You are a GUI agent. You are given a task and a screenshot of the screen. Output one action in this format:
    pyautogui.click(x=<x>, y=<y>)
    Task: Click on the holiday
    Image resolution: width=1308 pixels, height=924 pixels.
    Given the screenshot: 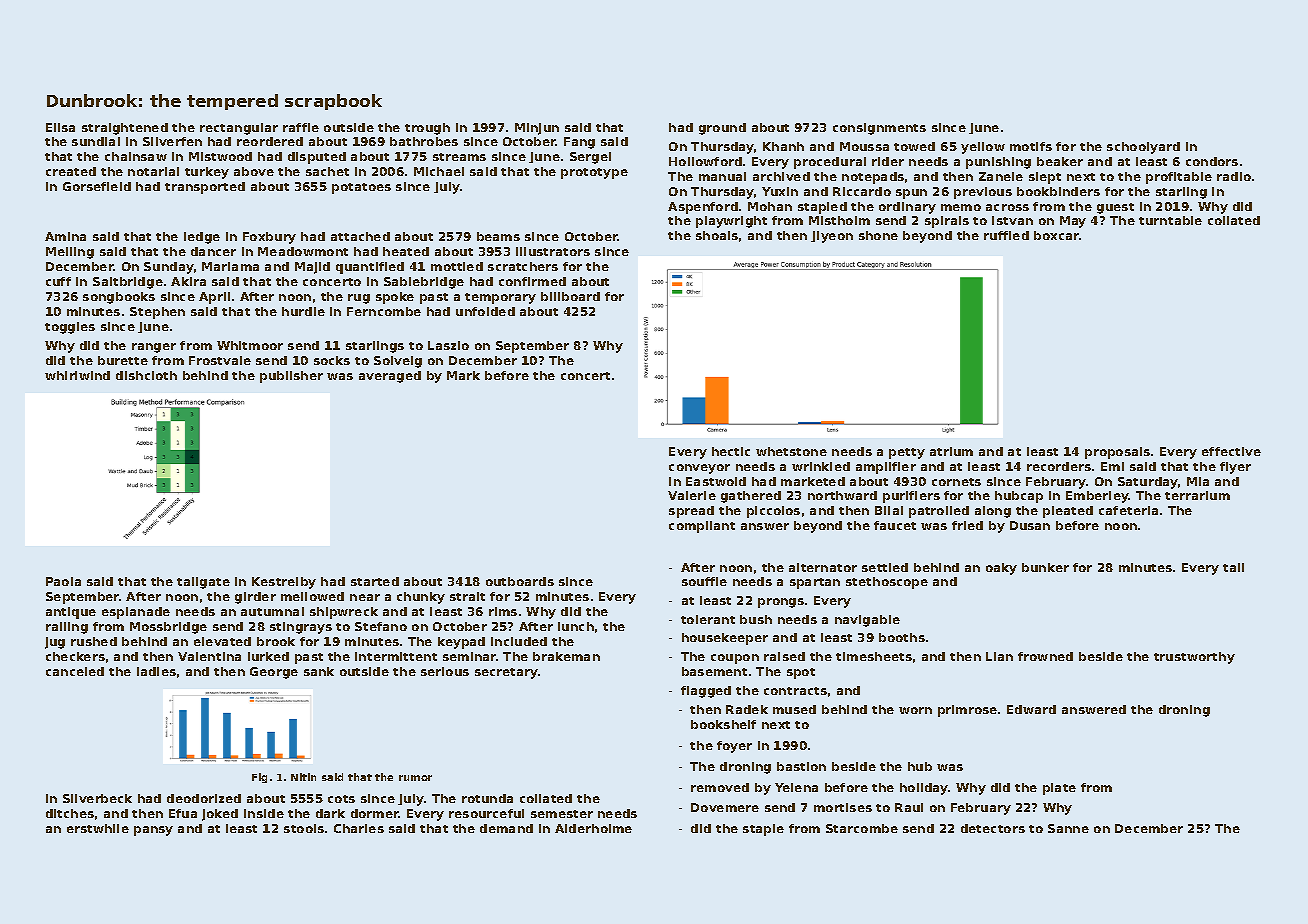 What is the action you would take?
    pyautogui.click(x=924, y=789)
